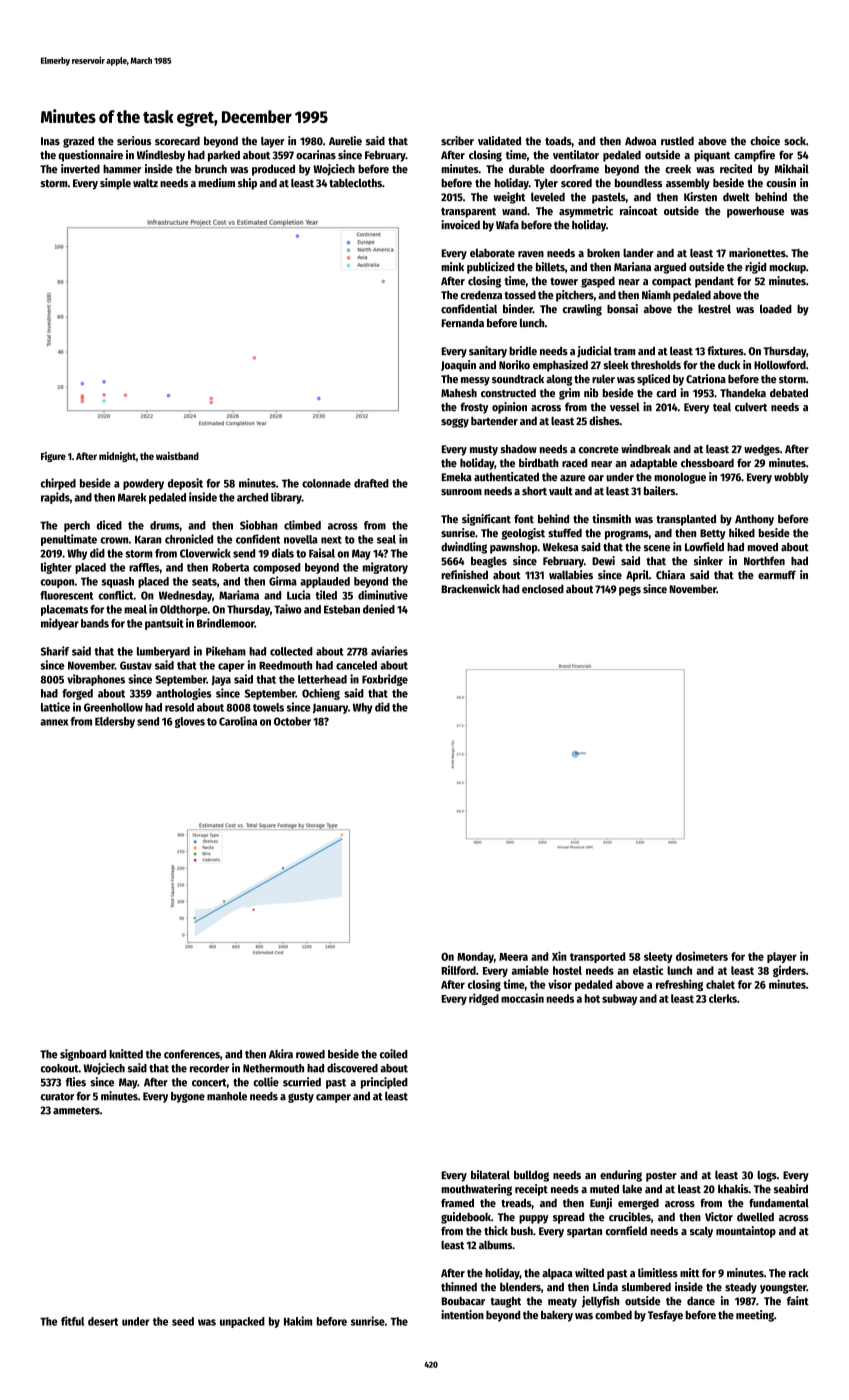  What do you see at coordinates (754, 156) in the page?
I see `campfire` at bounding box center [754, 156].
